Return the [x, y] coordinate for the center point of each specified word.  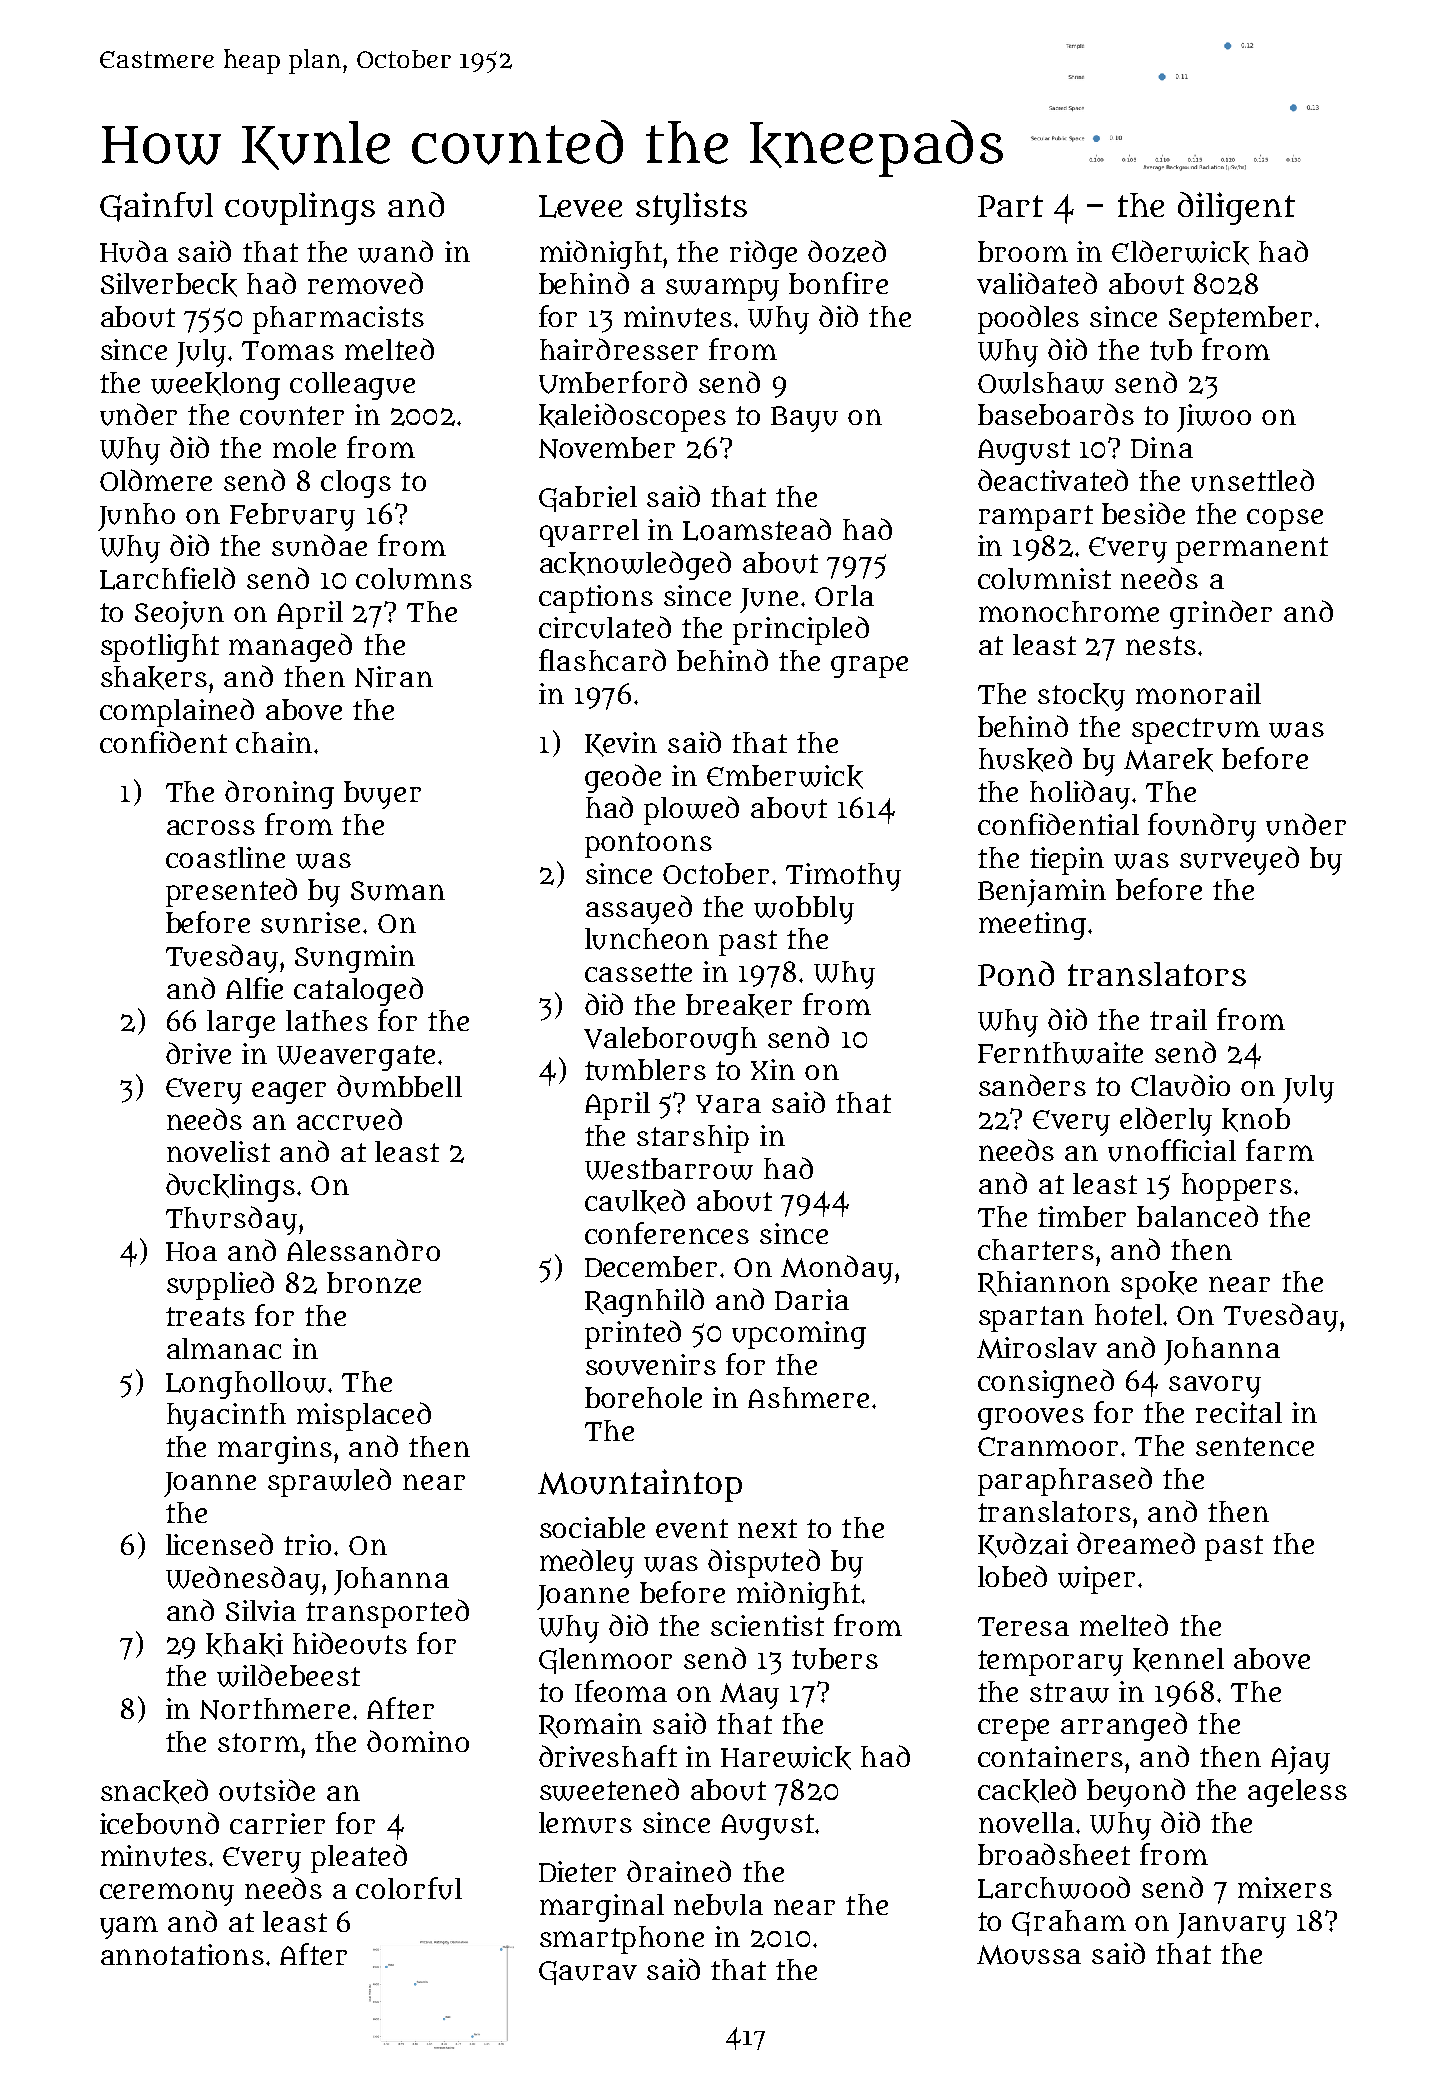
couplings [300, 208]
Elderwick [1180, 252]
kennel [1178, 1660]
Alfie [254, 988]
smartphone [622, 1940]
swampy [722, 289]
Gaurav [588, 1973]
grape [869, 667]
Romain [590, 1725]
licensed [219, 1544]
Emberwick [785, 777]
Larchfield [167, 578]
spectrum [1196, 731]
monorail [1198, 693]
